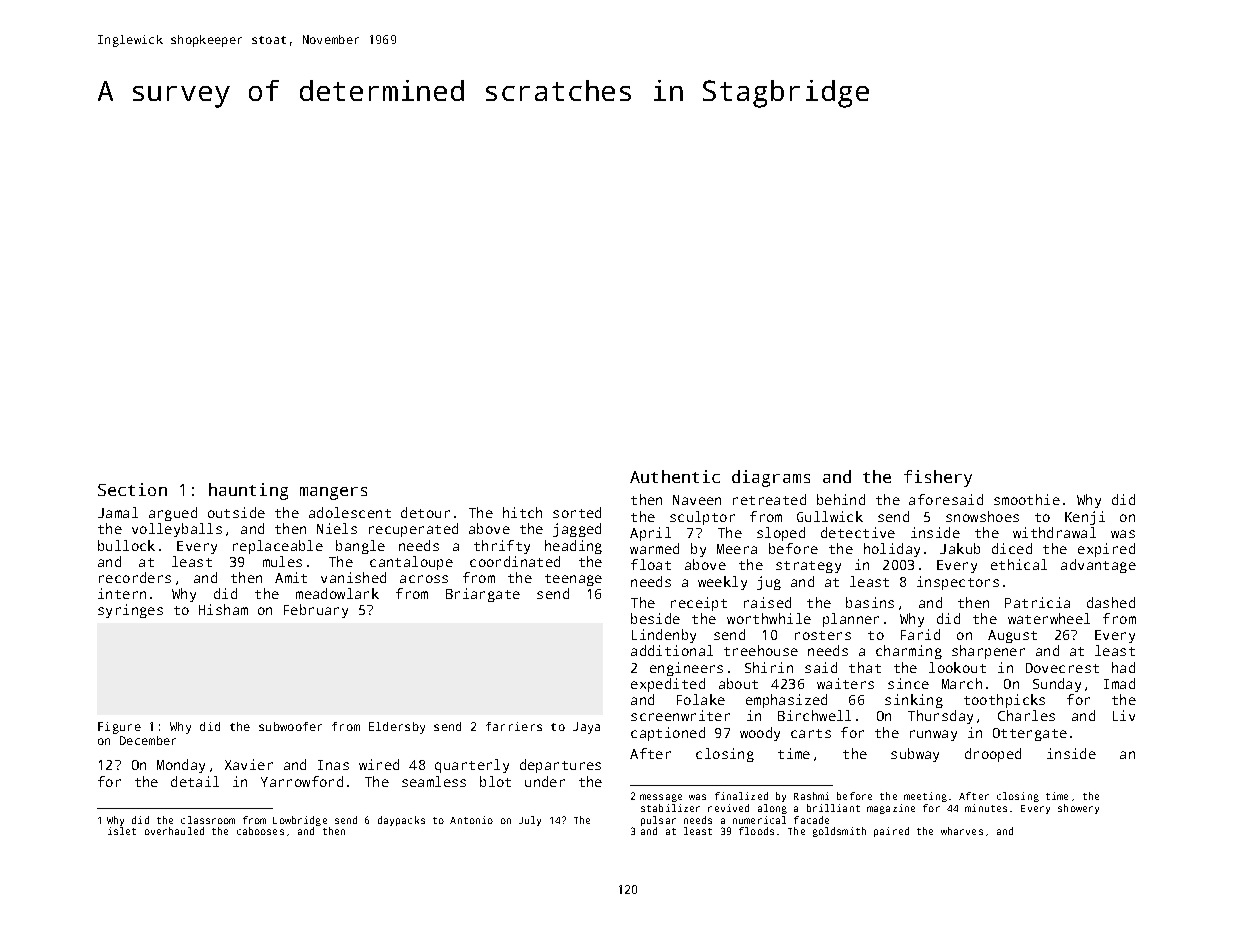 Image resolution: width=1233 pixels, height=952 pixels. Describe the element at coordinates (514, 726) in the page. I see `farriers` at that location.
